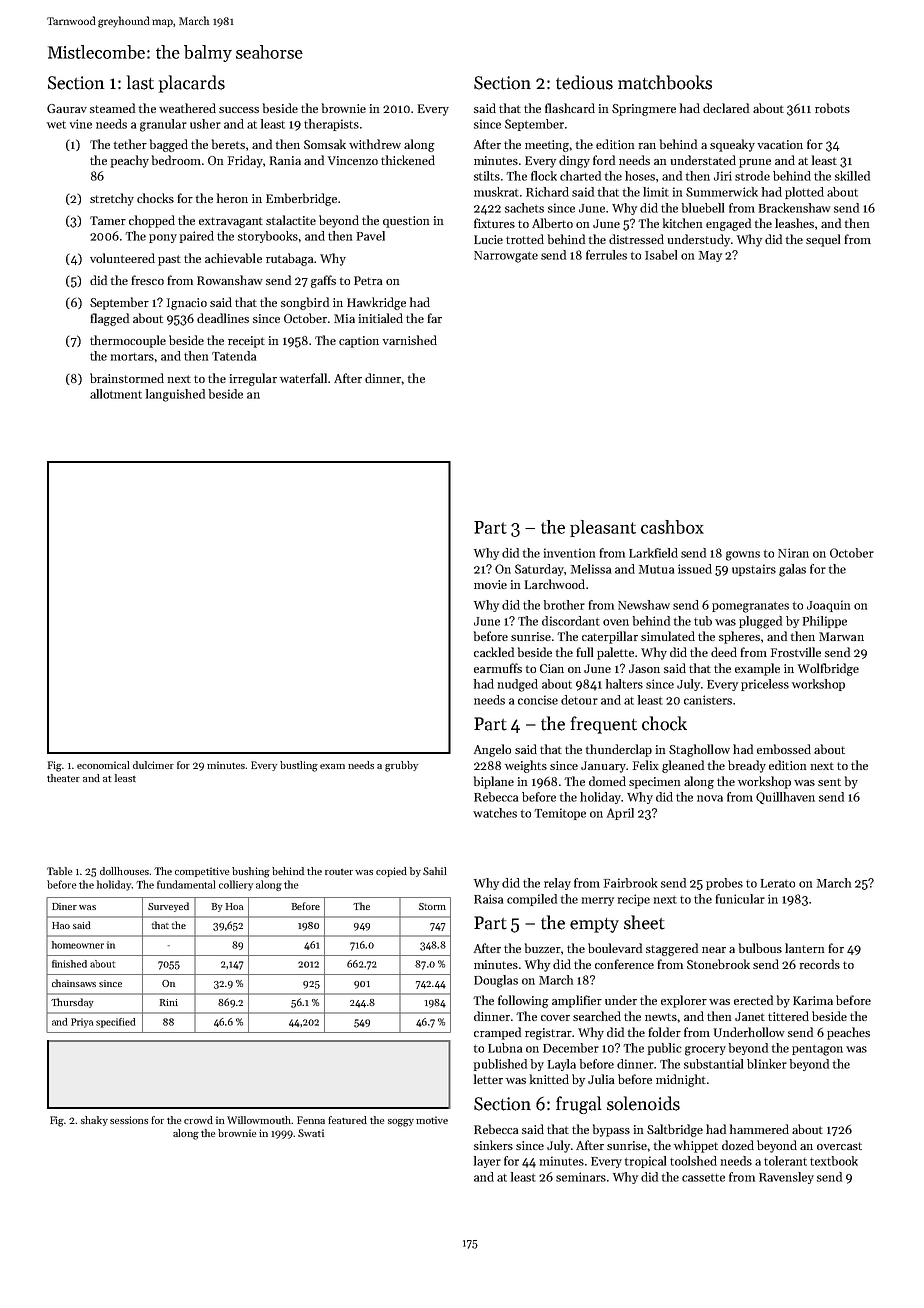 This screenshot has width=924, height=1308. Describe the element at coordinates (94, 1121) in the screenshot. I see `shaky` at that location.
